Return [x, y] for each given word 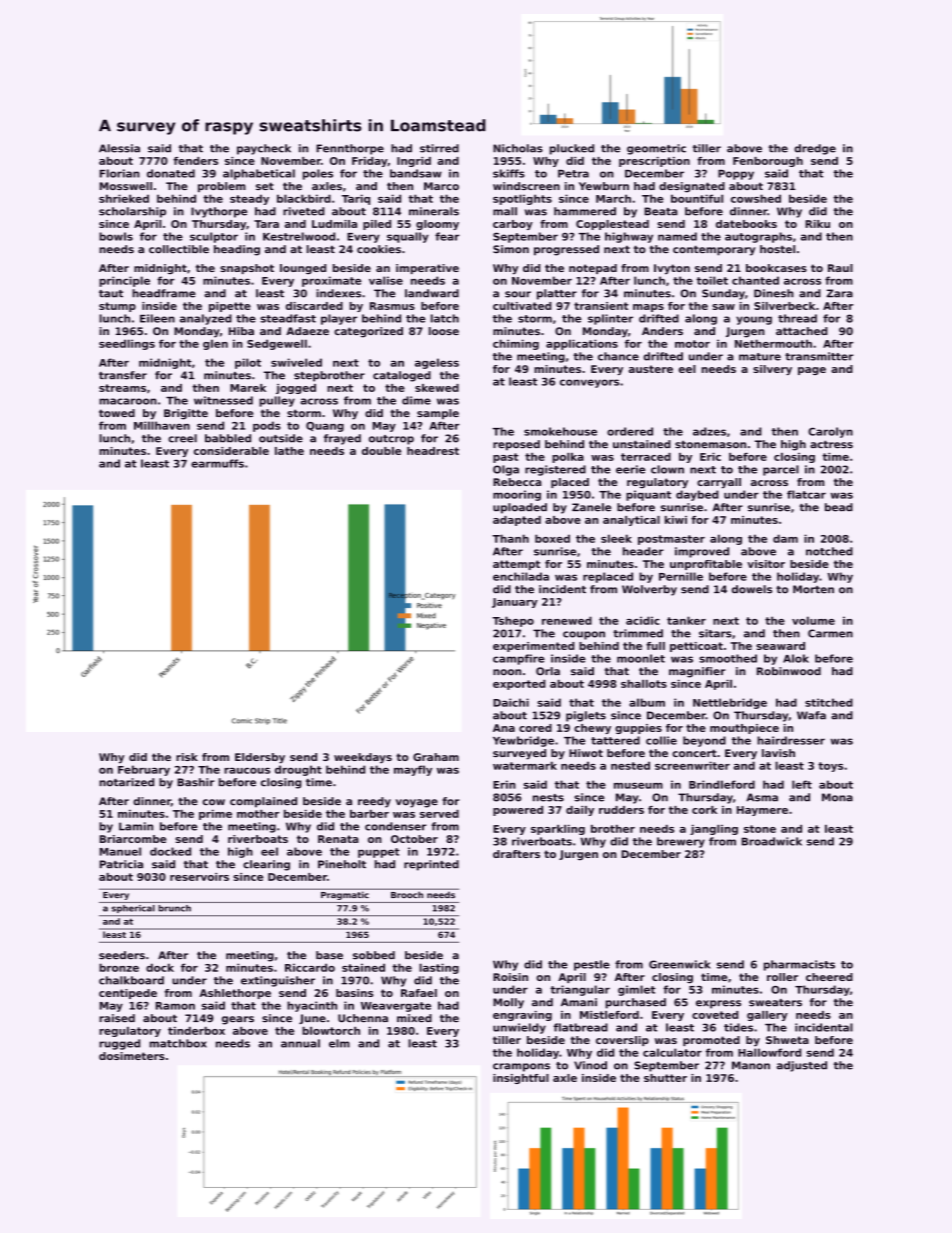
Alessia [119, 148]
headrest [433, 451]
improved [702, 552]
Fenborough [768, 162]
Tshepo [513, 621]
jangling [714, 830]
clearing [266, 865]
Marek [248, 388]
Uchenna [363, 1018]
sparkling [558, 830]
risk [187, 757]
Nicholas [518, 148]
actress [831, 444]
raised [117, 1018]
